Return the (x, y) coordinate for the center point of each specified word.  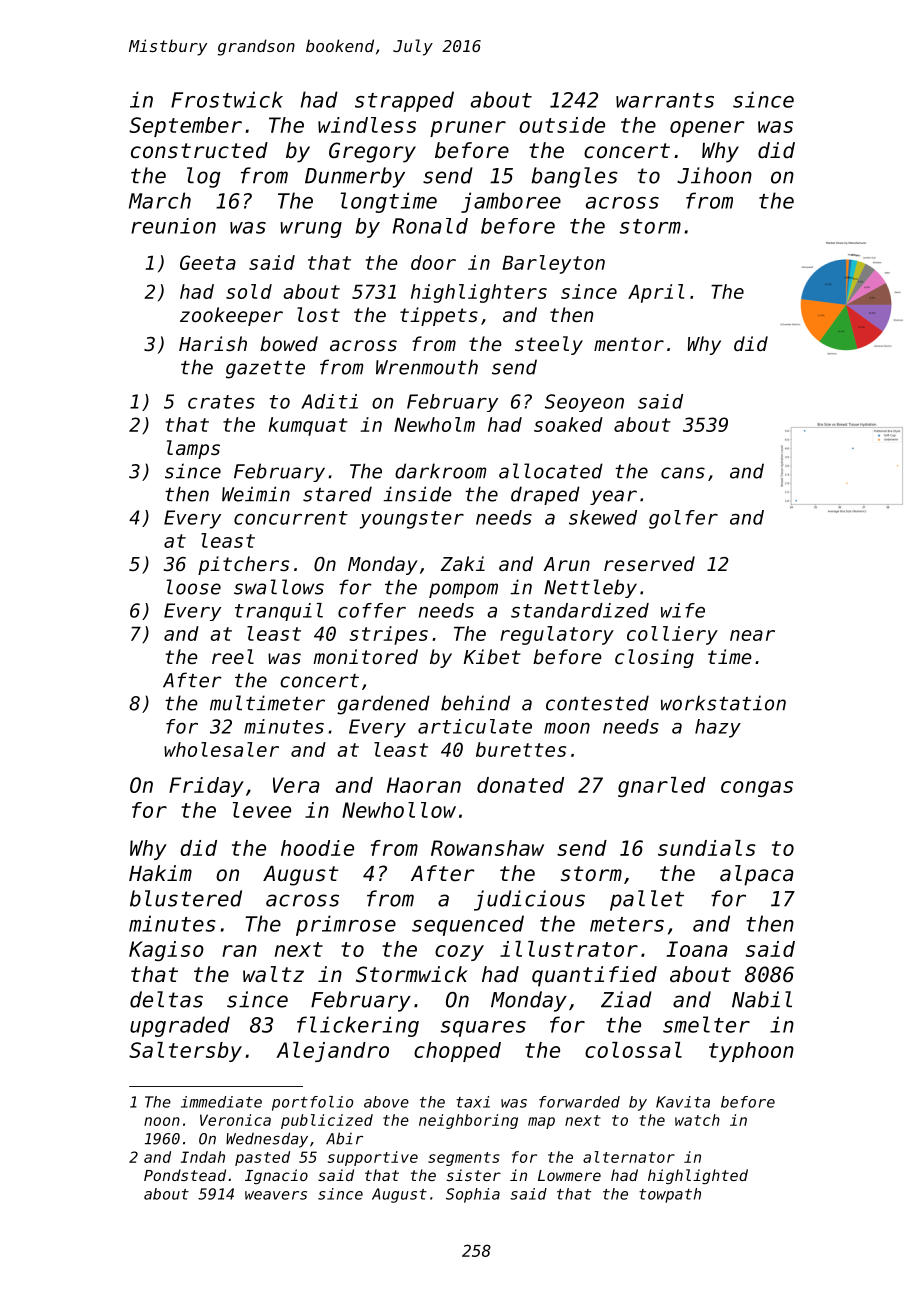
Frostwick (227, 99)
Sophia (473, 1195)
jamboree (511, 202)
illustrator (569, 949)
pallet (647, 900)
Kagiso (166, 951)
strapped (404, 101)
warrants (665, 100)
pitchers (243, 565)
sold (249, 291)
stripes (388, 635)
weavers (276, 1195)
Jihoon (714, 175)
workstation (723, 703)
